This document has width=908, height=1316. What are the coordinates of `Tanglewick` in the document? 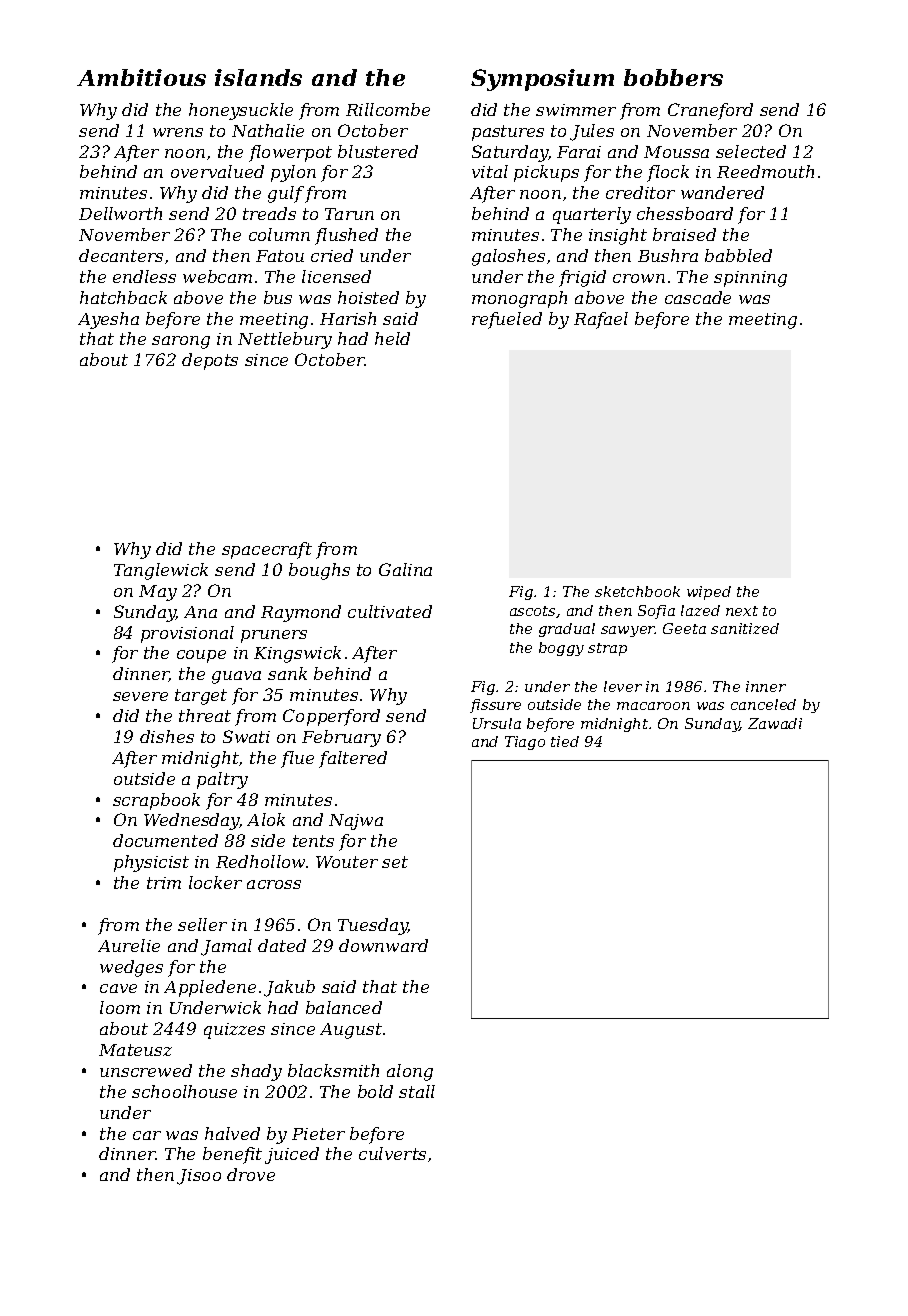 It's located at (161, 571).
